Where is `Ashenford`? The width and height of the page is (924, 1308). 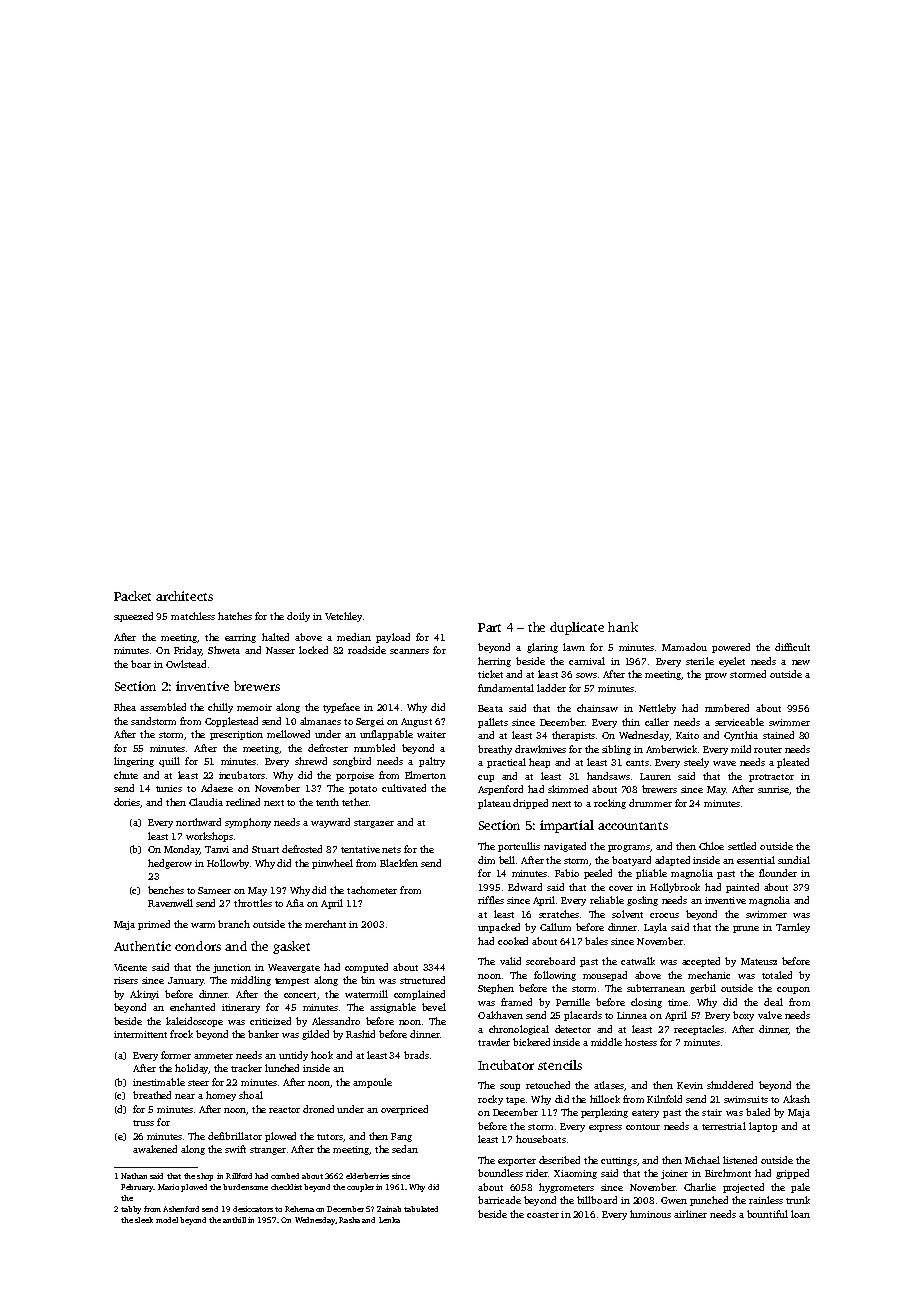 Ashenford is located at coordinates (181, 1209).
